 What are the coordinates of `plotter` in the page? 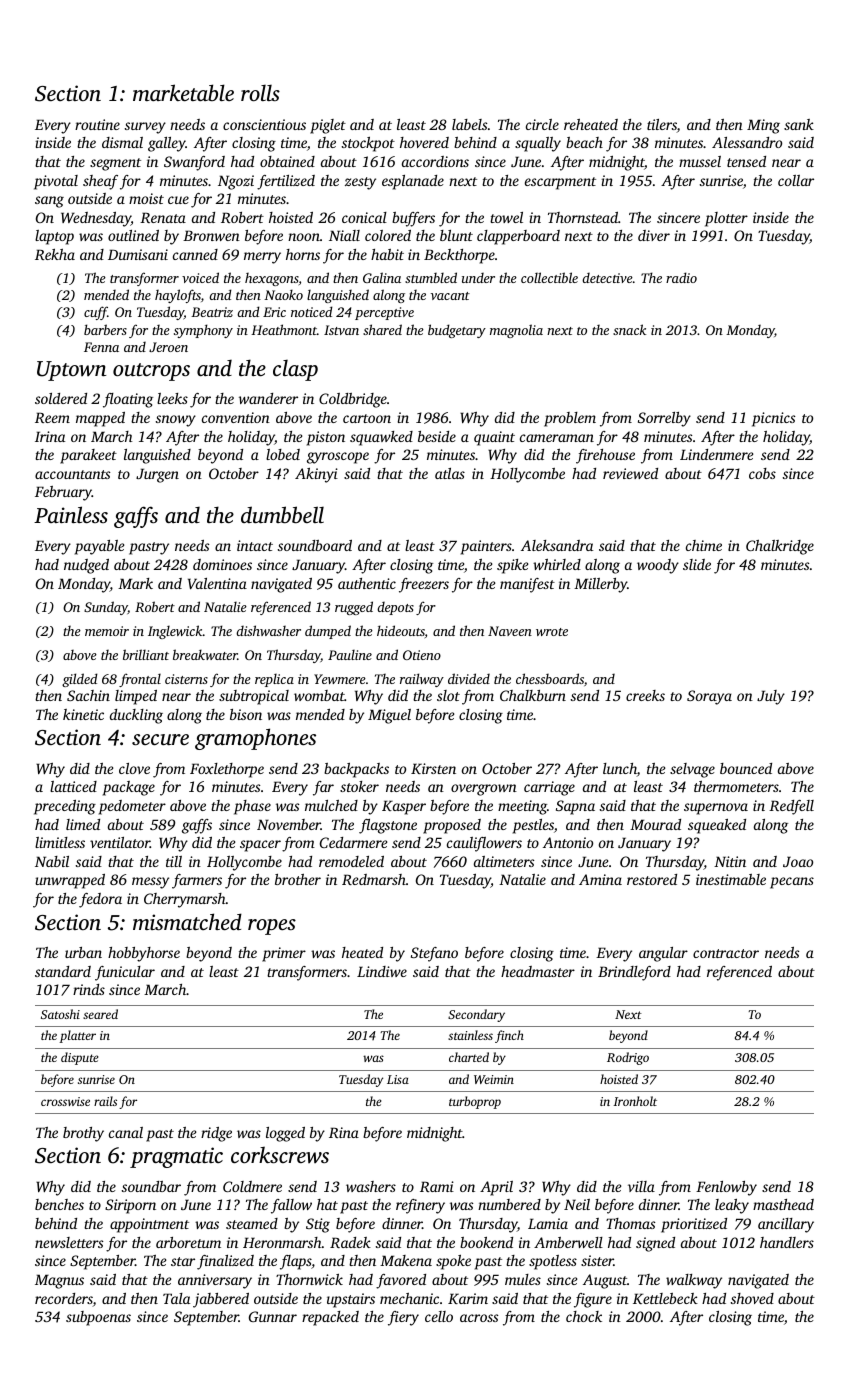 It's located at (726, 219).
